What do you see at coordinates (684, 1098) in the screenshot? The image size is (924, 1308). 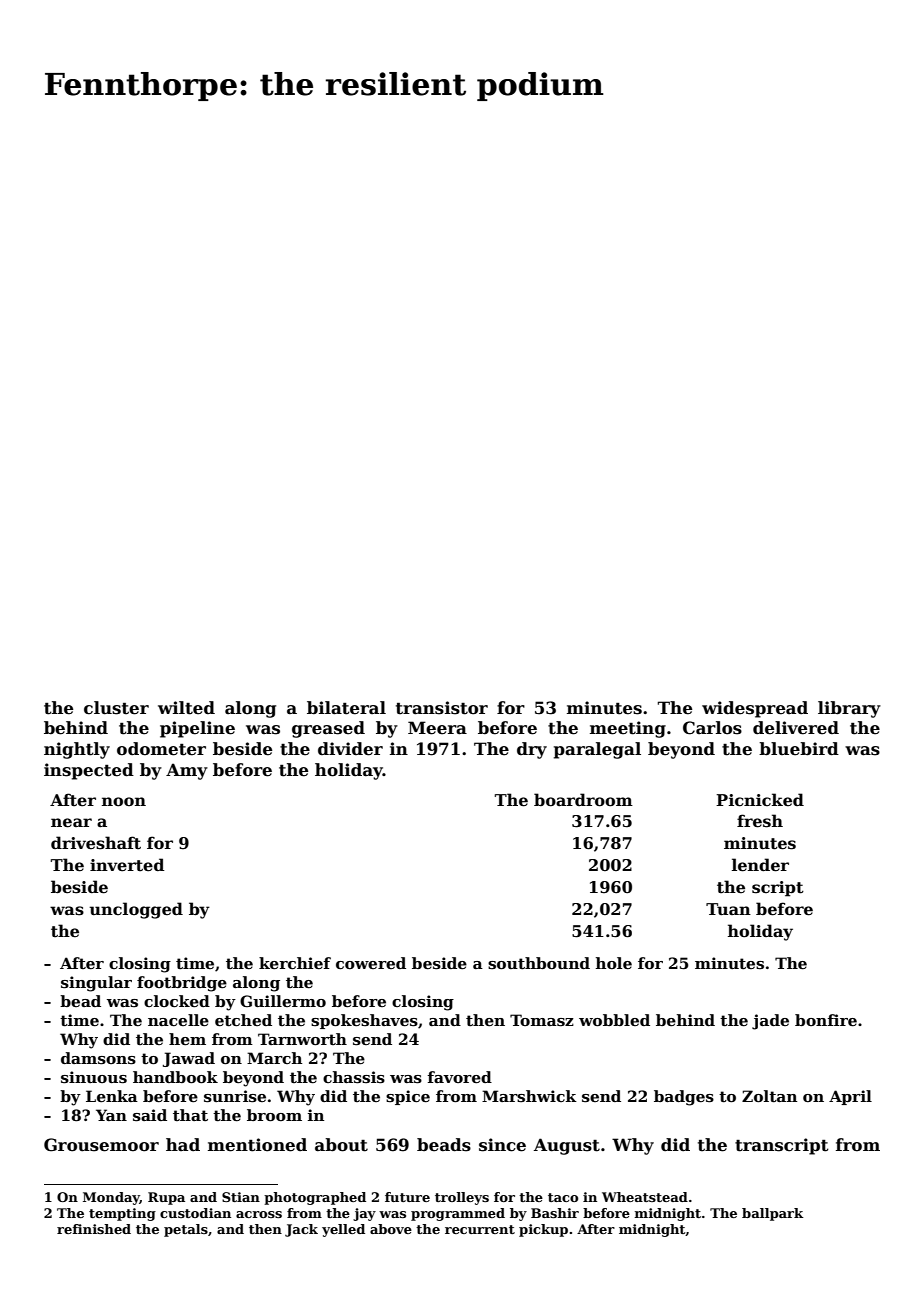 I see `badges` at bounding box center [684, 1098].
